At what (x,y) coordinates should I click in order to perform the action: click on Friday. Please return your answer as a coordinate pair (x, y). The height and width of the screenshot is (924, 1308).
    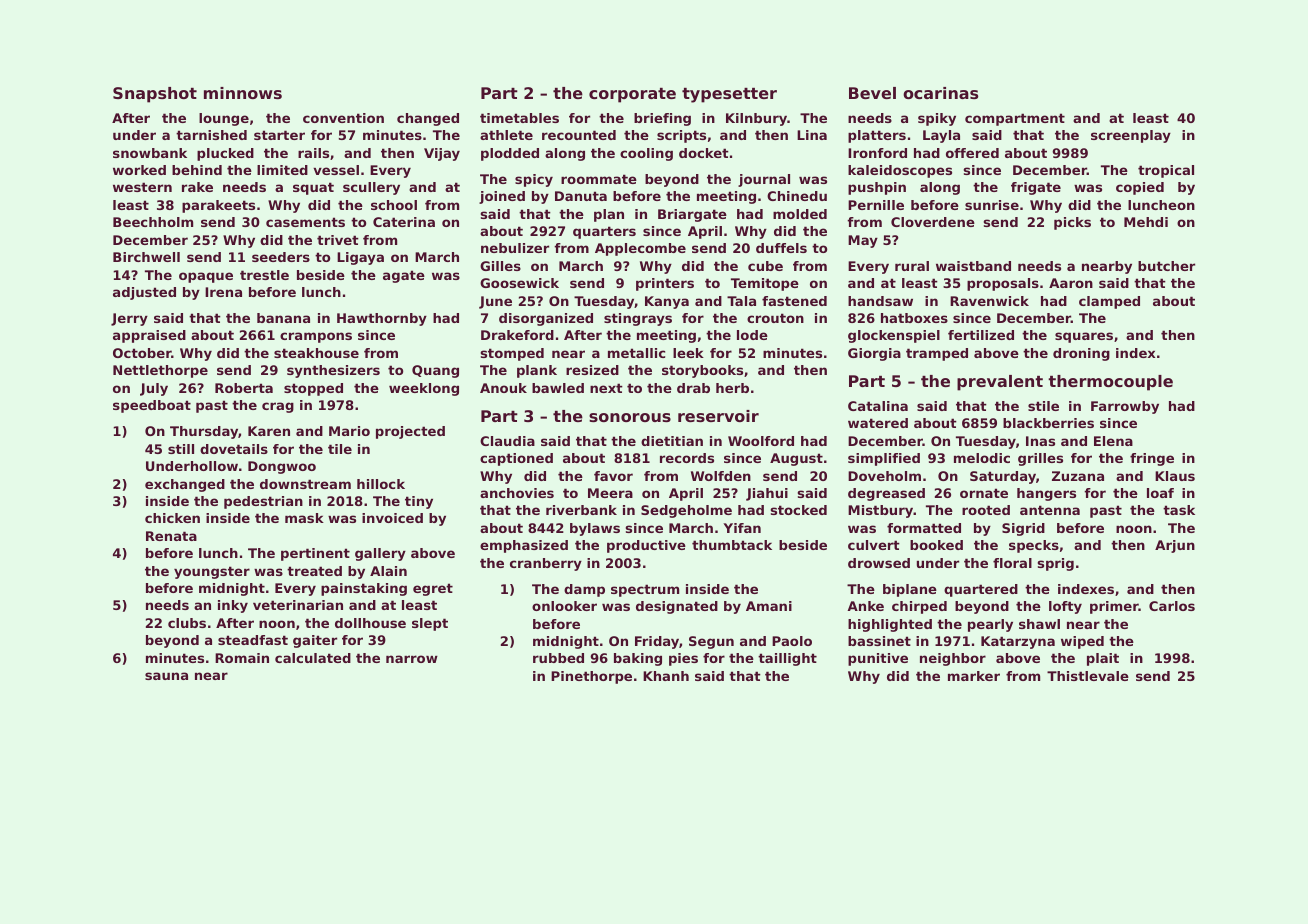
    Looking at the image, I should click on (657, 642).
